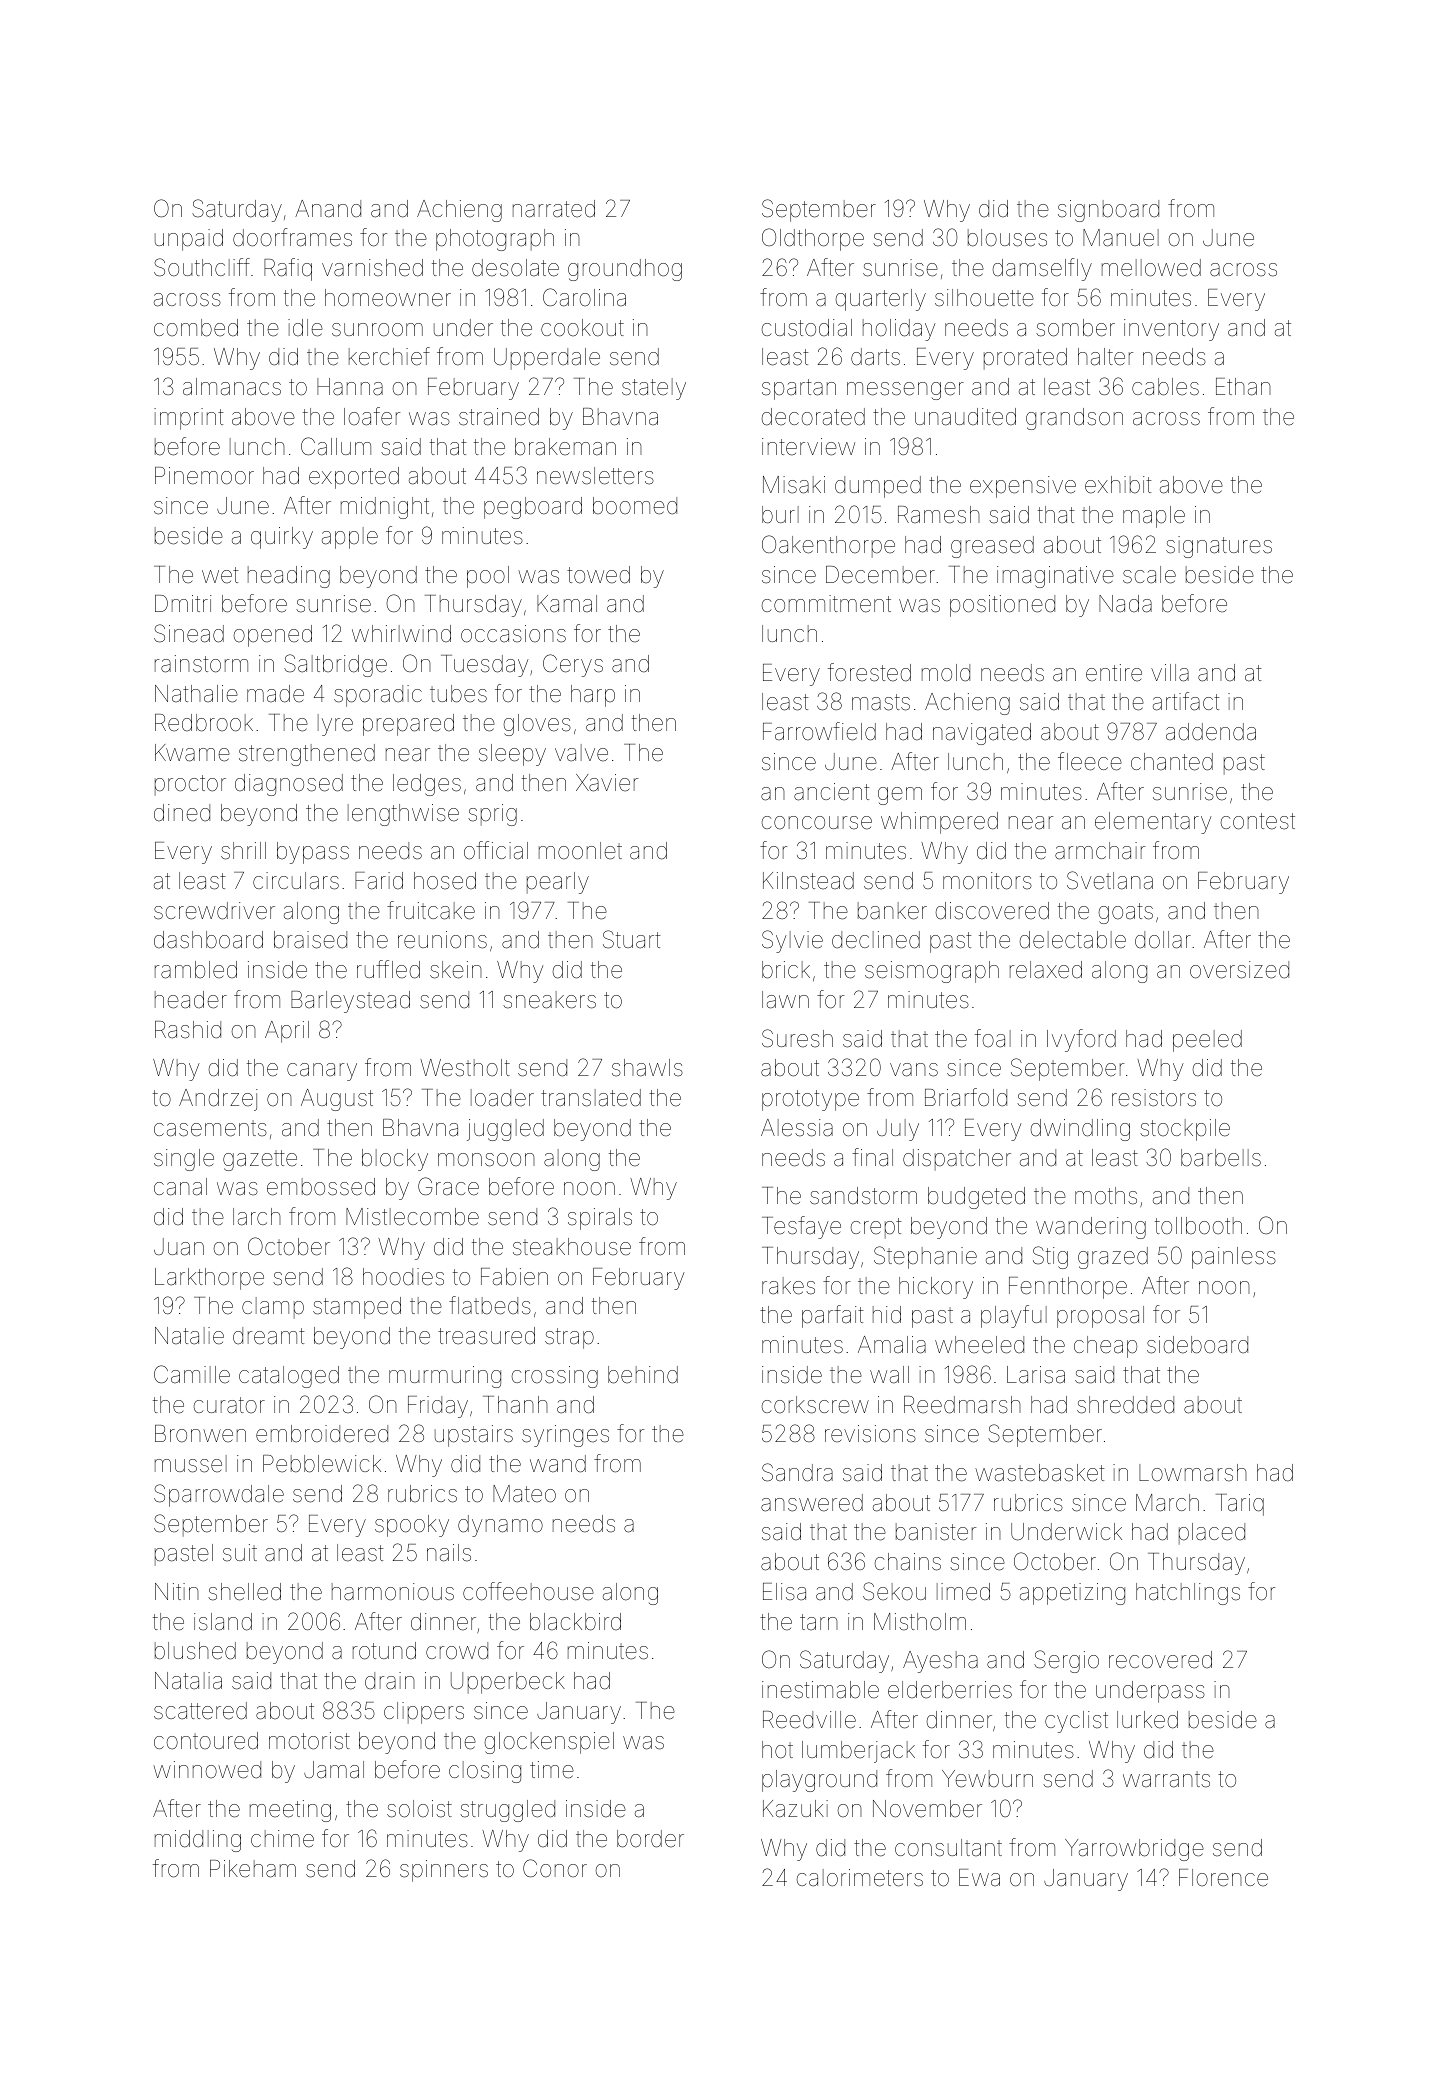  What do you see at coordinates (1125, 1405) in the document?
I see `shredded` at bounding box center [1125, 1405].
